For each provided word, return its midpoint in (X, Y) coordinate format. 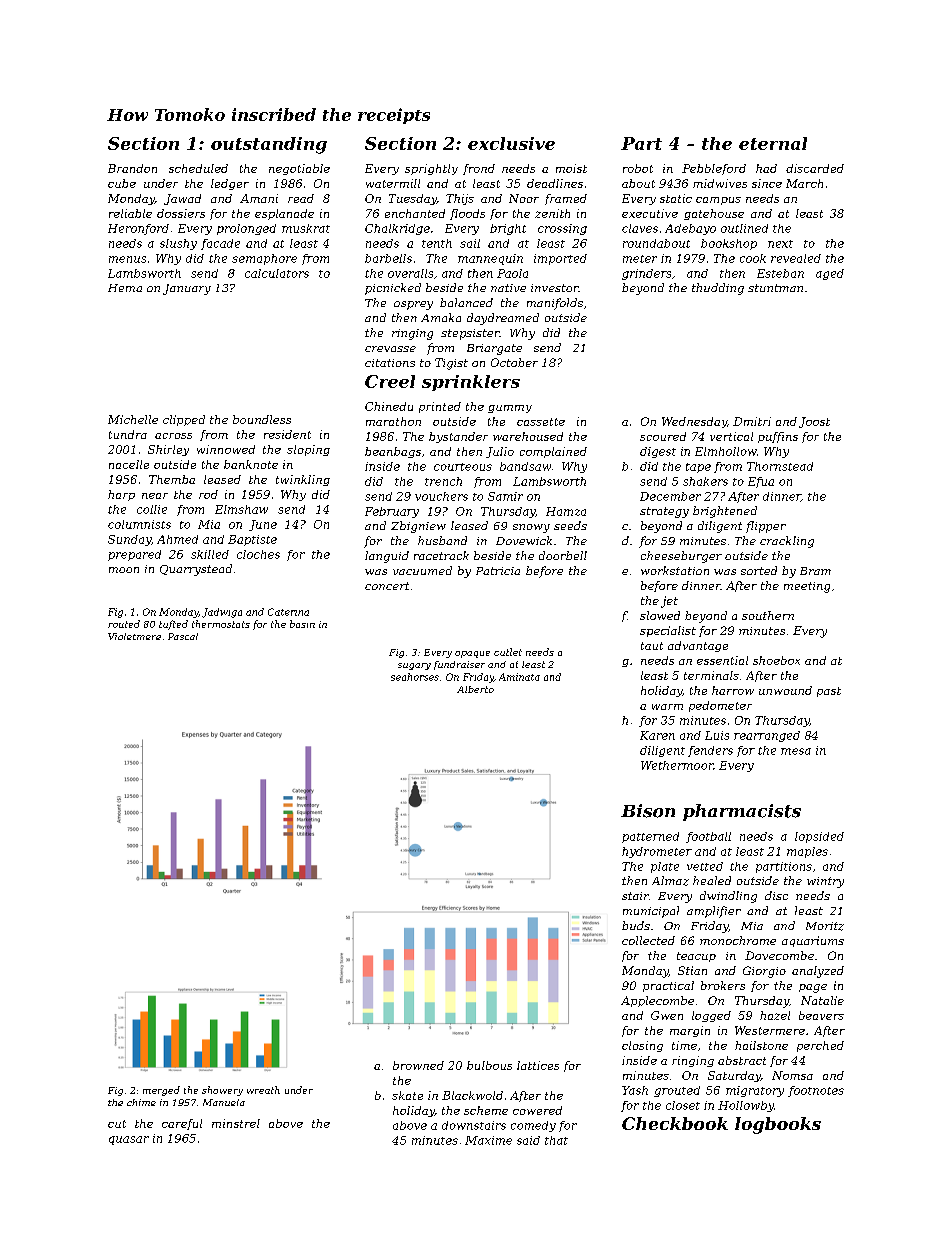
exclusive (511, 143)
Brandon (132, 168)
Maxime (488, 1140)
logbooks (778, 1125)
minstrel (236, 1123)
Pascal (183, 636)
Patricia (498, 571)
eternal (773, 143)
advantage (698, 646)
